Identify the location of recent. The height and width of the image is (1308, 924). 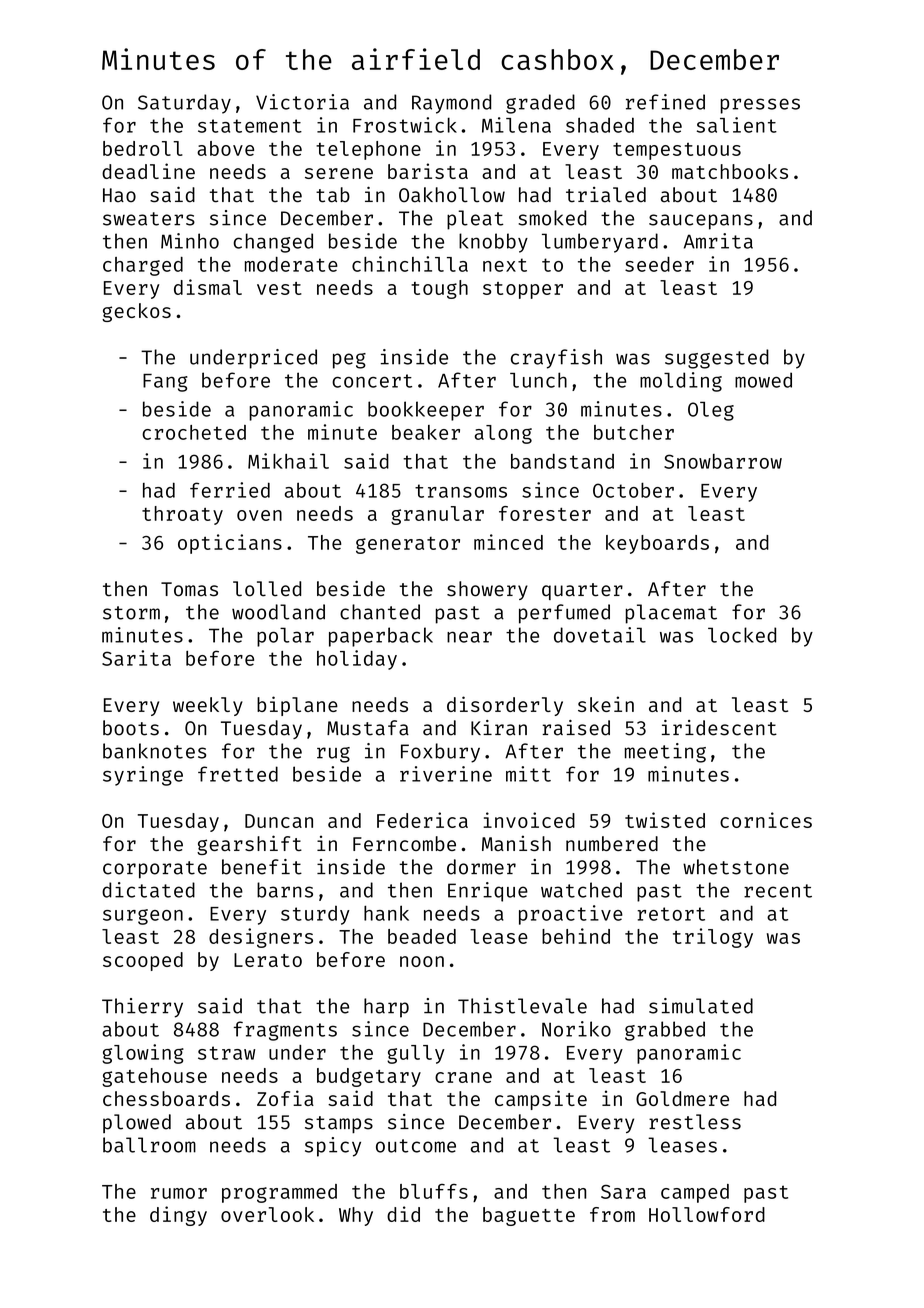
(778, 891).
